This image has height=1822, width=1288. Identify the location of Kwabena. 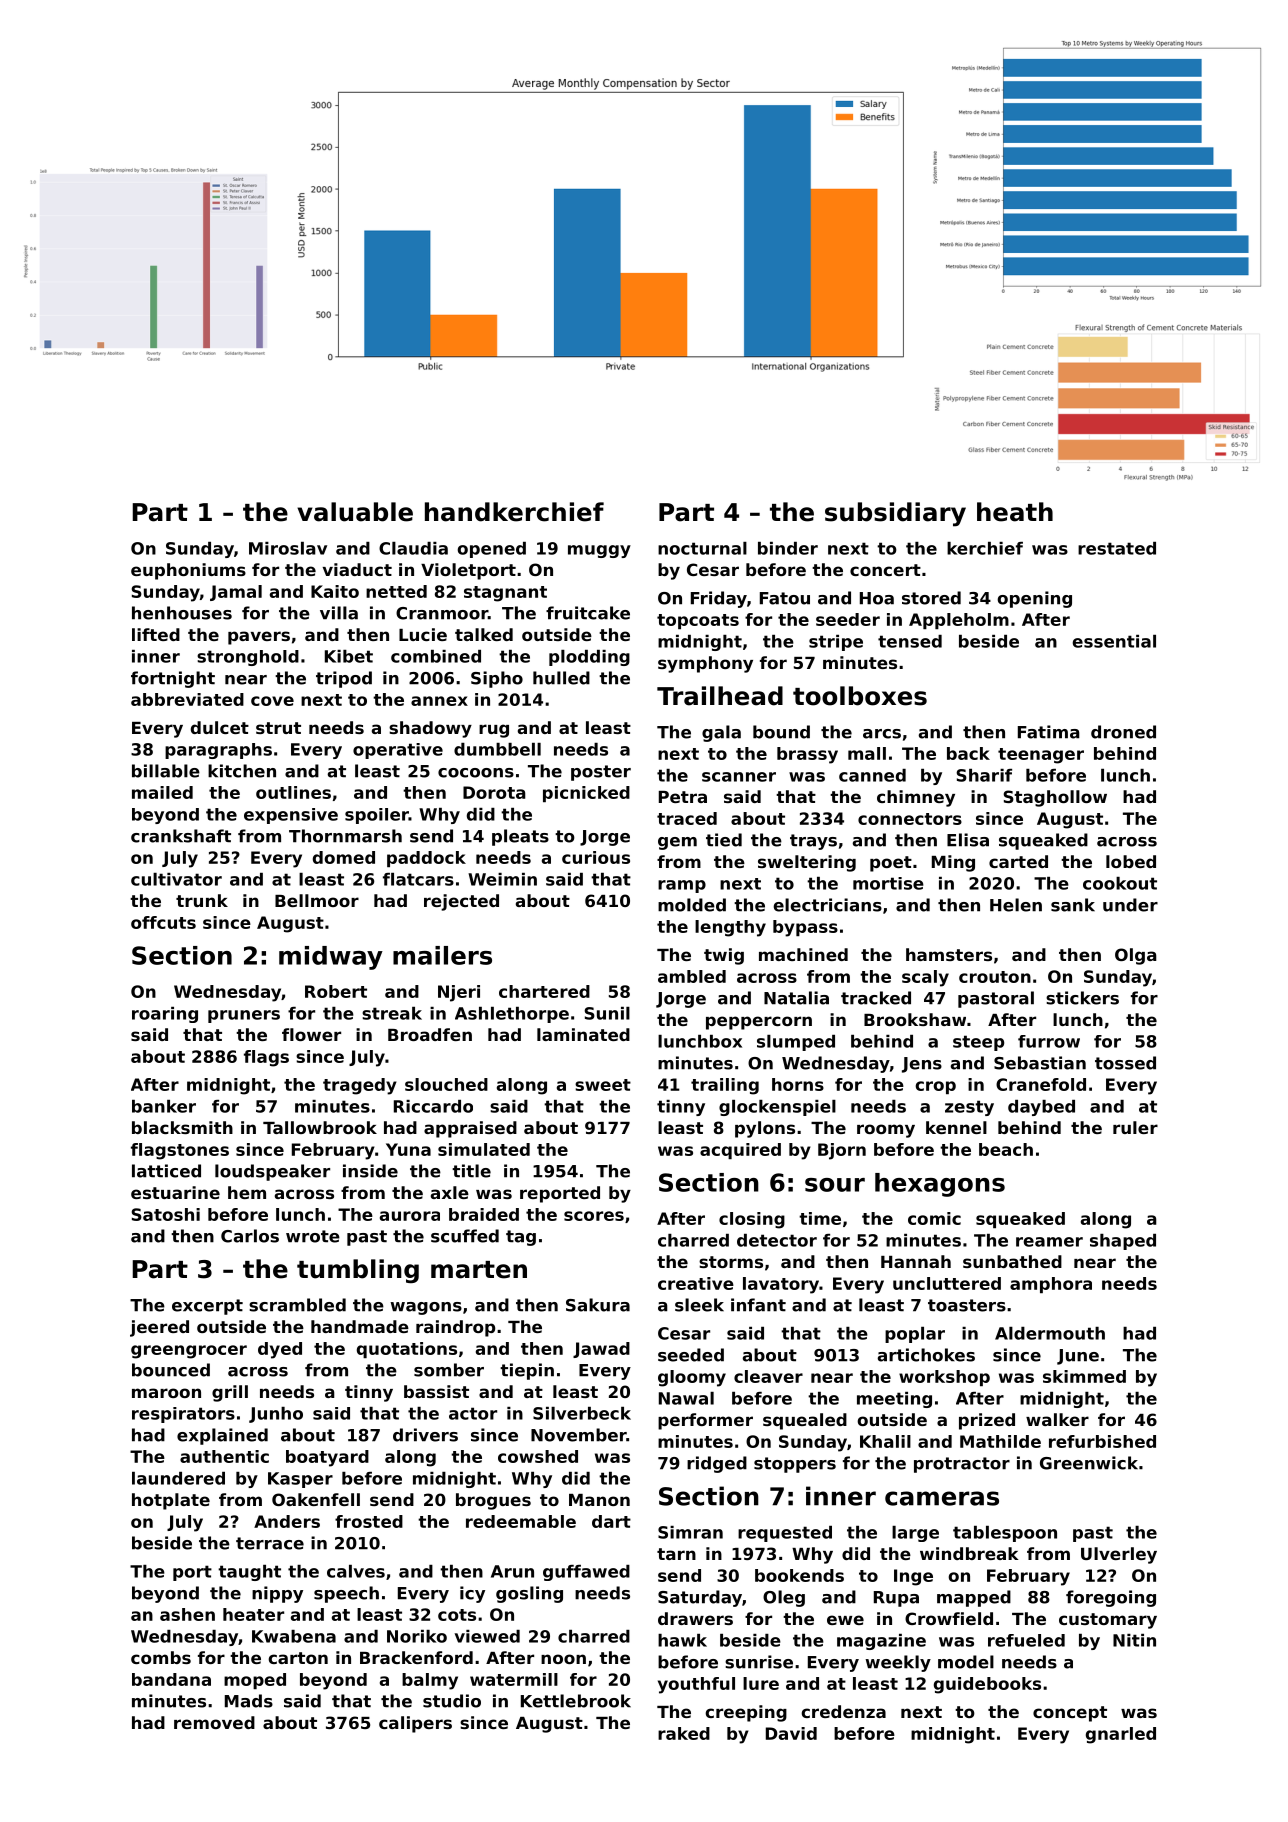
(294, 1636).
